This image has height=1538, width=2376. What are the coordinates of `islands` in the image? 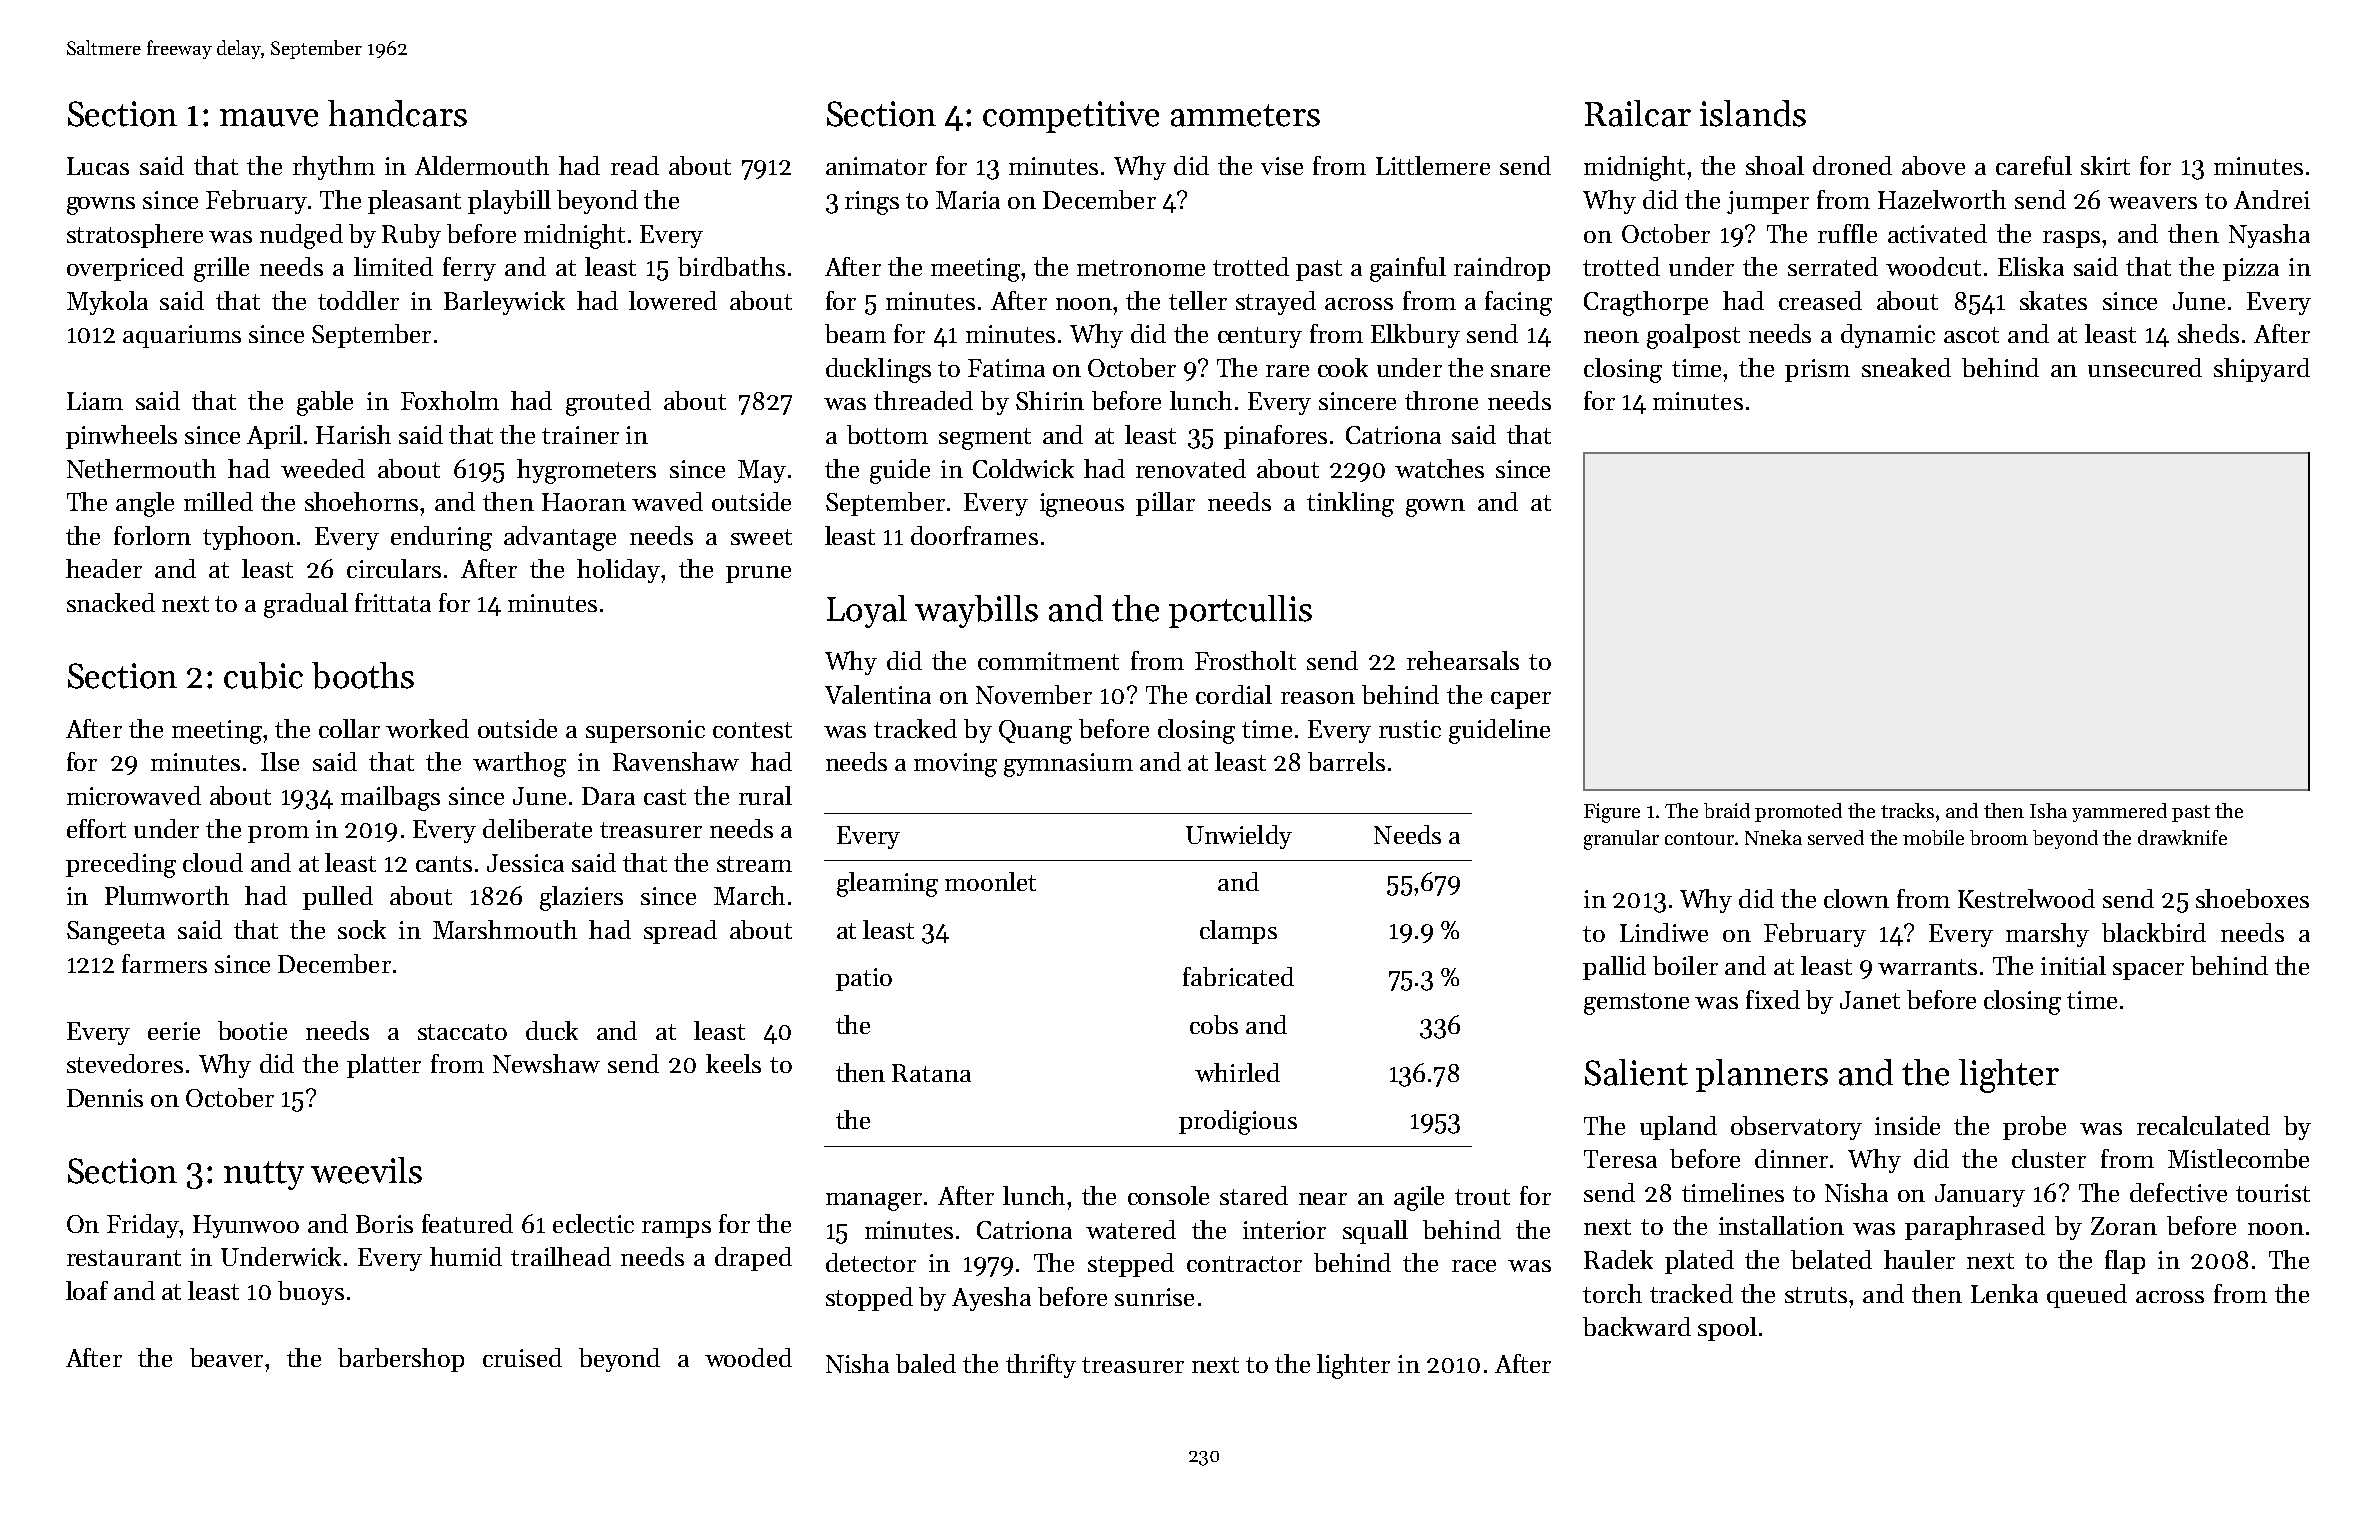 It's located at (1753, 113).
